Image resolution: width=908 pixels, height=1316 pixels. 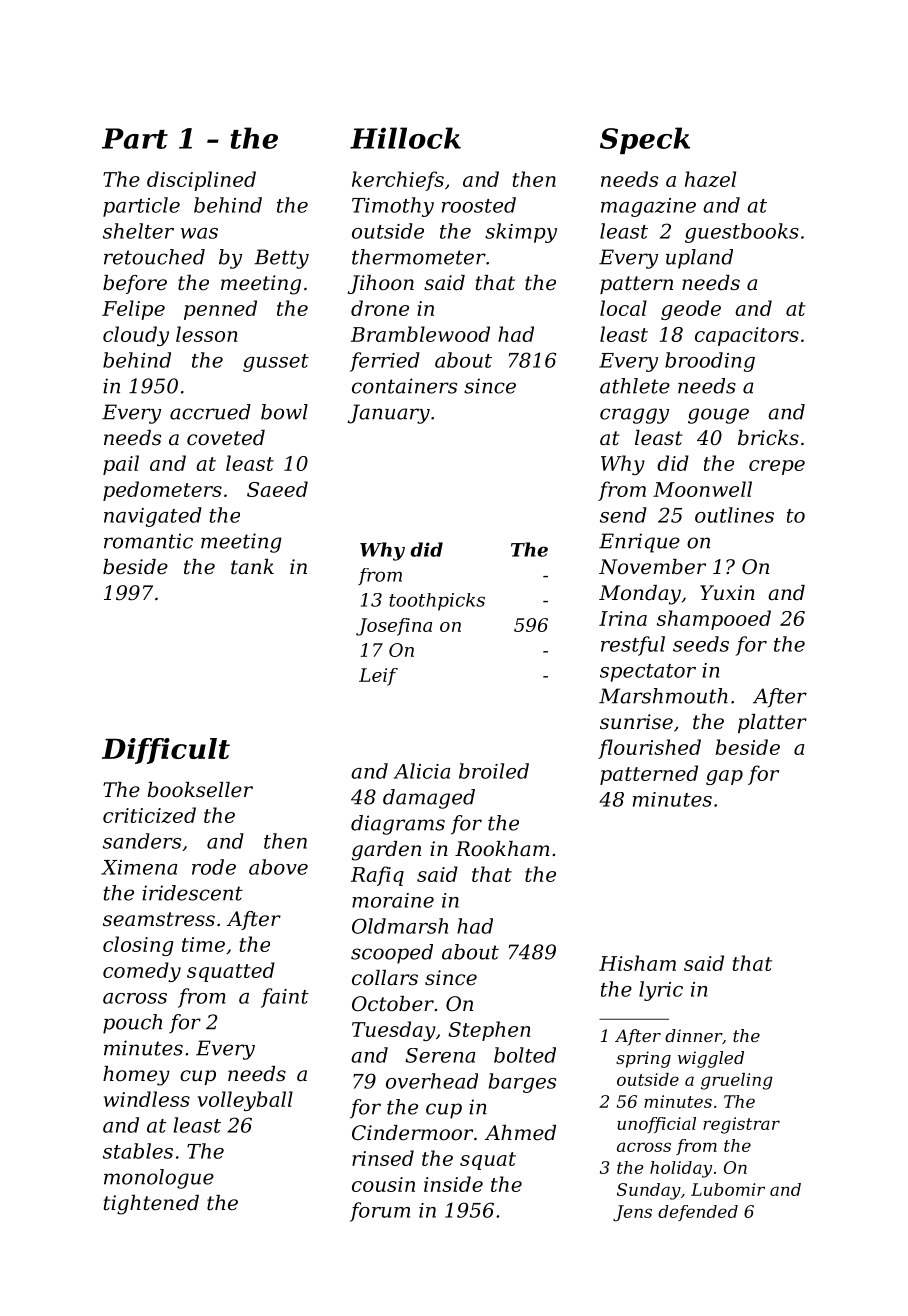 What do you see at coordinates (393, 900) in the screenshot?
I see `moraine` at bounding box center [393, 900].
